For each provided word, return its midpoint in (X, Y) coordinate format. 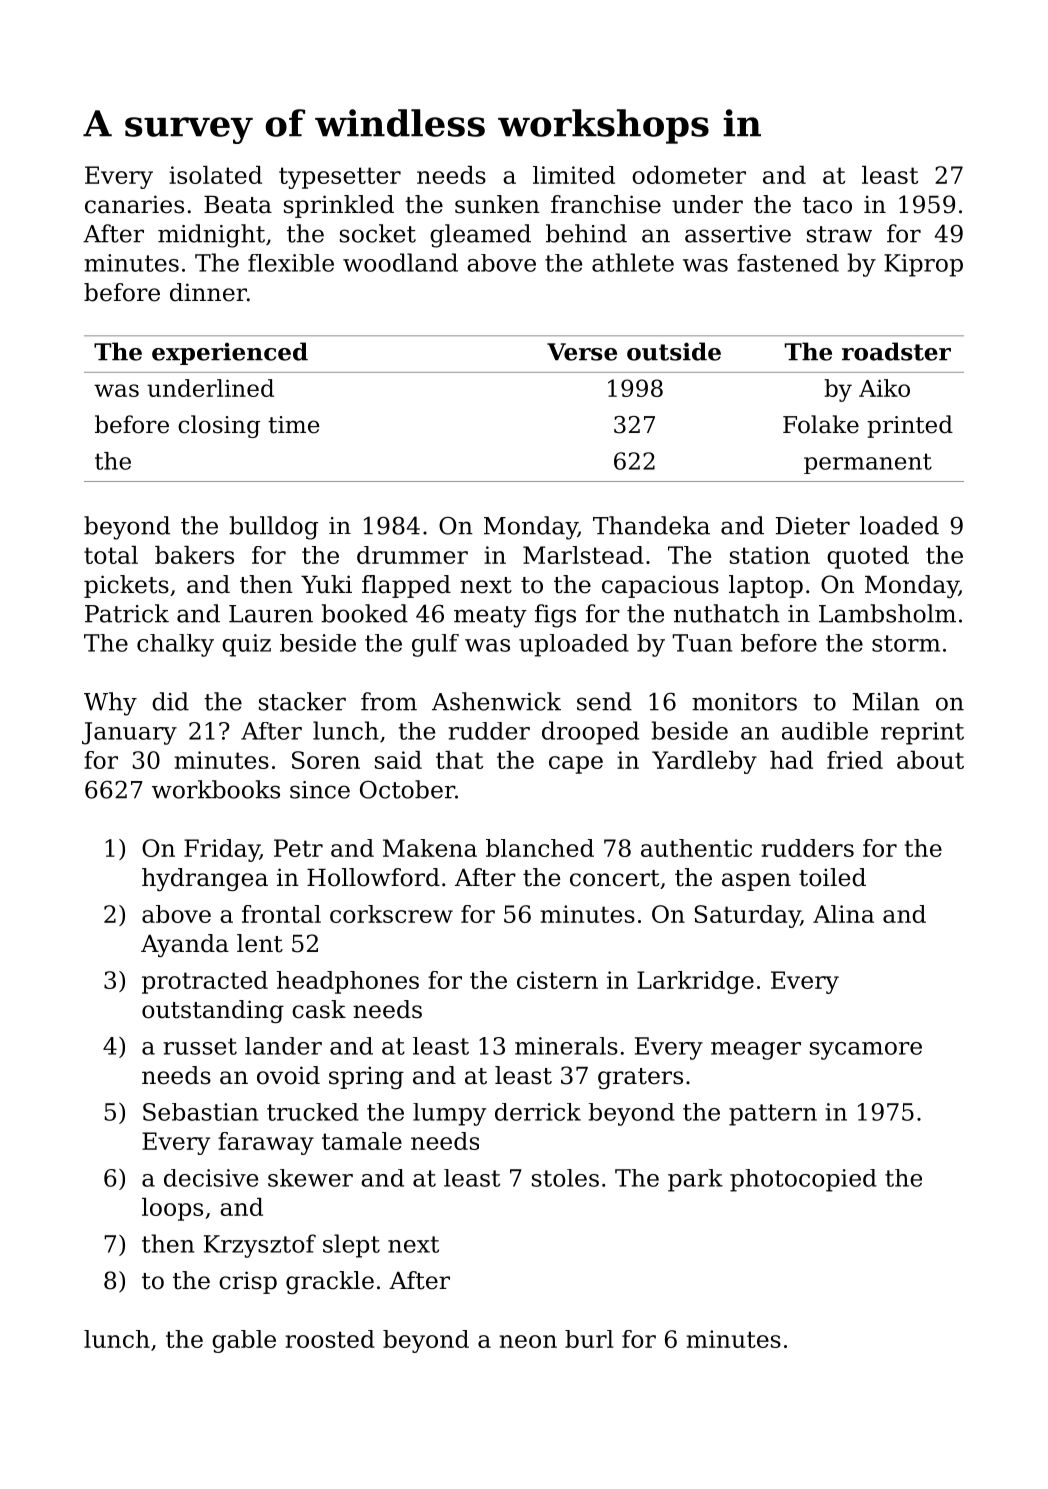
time (294, 425)
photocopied (803, 1180)
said (398, 760)
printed (910, 426)
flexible (291, 263)
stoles (565, 1178)
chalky (175, 645)
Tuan (702, 643)
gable (244, 1341)
